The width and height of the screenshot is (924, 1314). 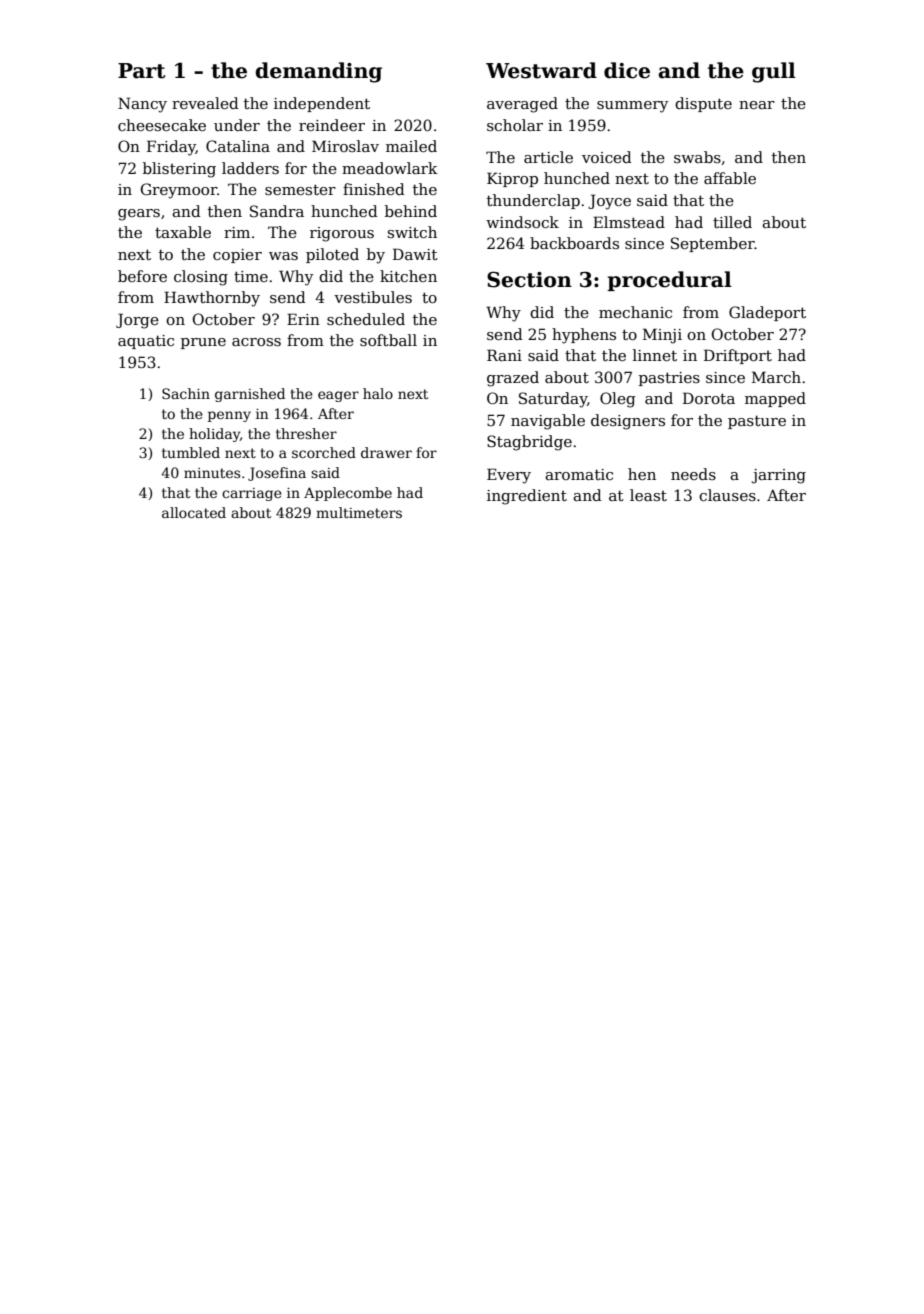 What do you see at coordinates (342, 234) in the screenshot?
I see `rigorous` at bounding box center [342, 234].
